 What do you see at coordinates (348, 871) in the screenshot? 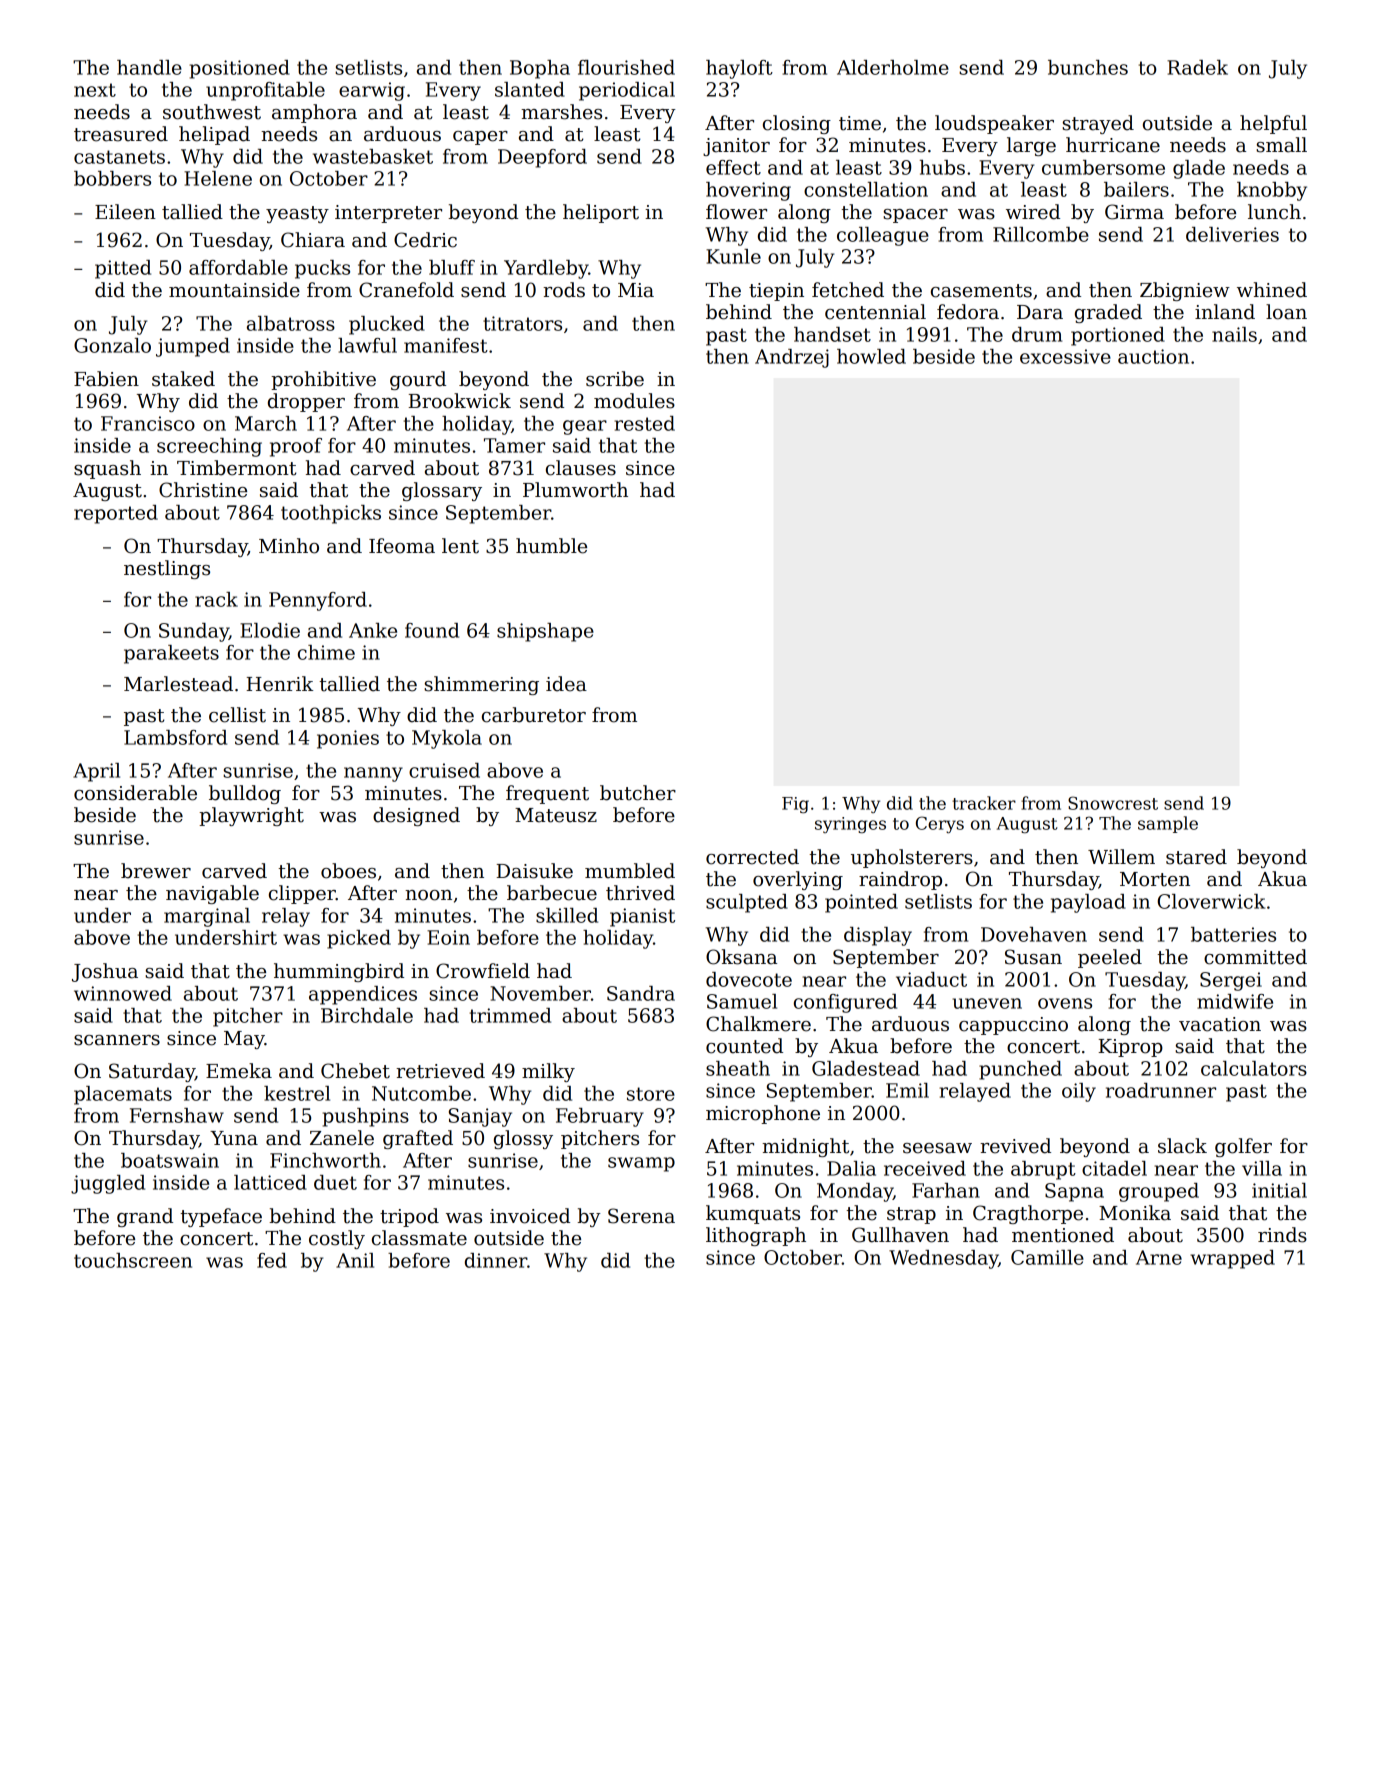
I see `oboes` at bounding box center [348, 871].
